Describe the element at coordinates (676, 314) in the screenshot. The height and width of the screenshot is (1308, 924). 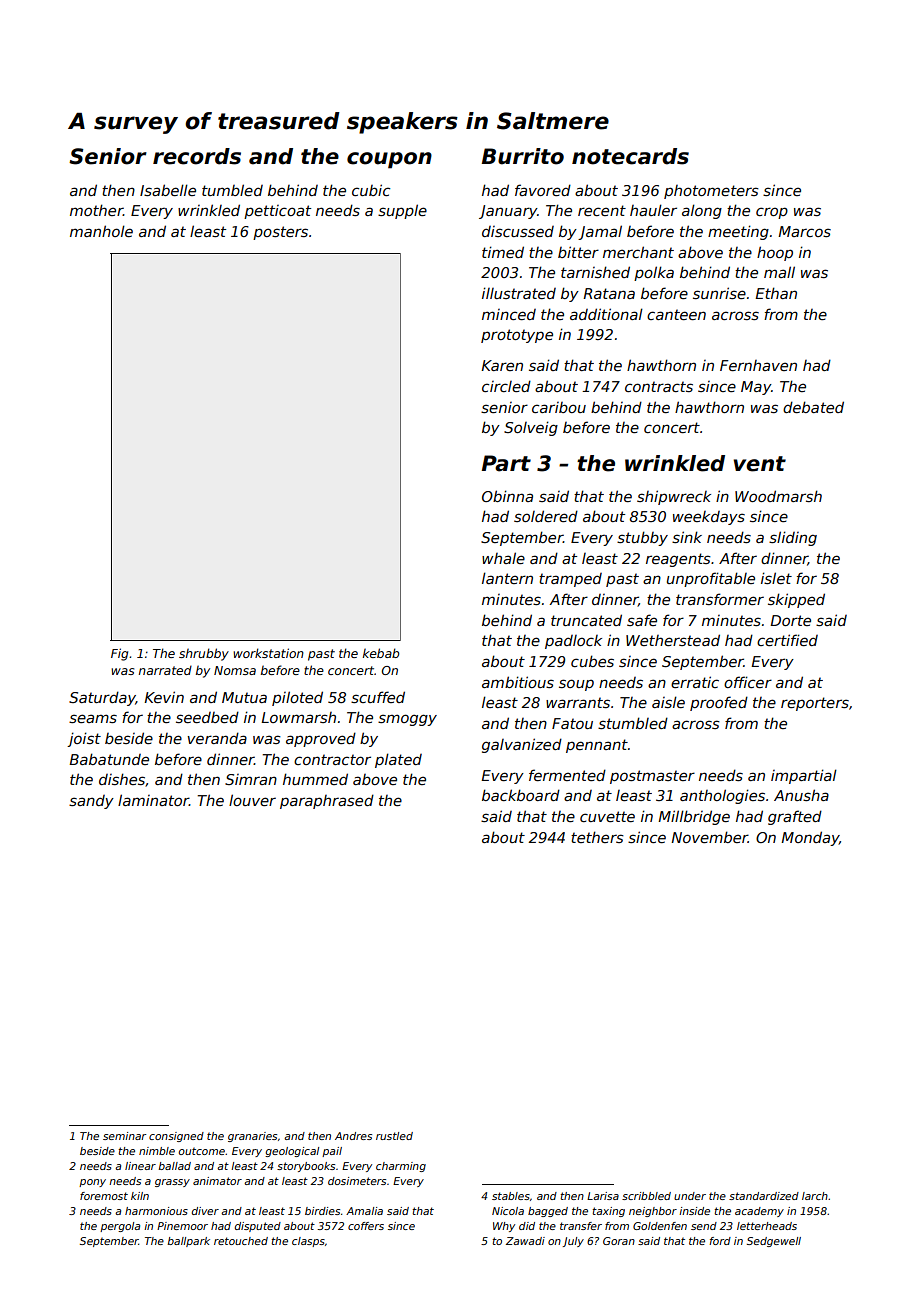
I see `canteen` at that location.
